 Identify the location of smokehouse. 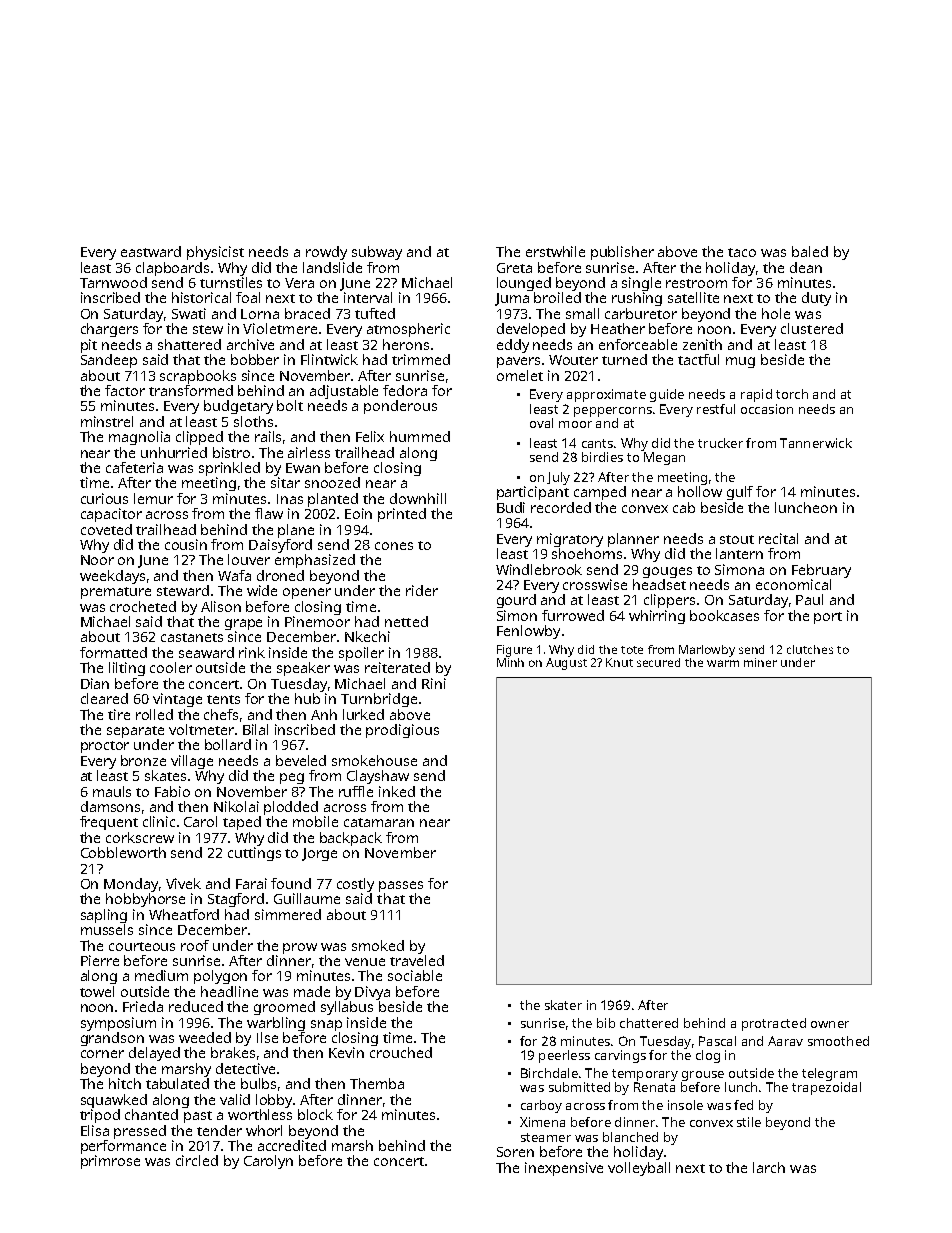
(374, 760).
